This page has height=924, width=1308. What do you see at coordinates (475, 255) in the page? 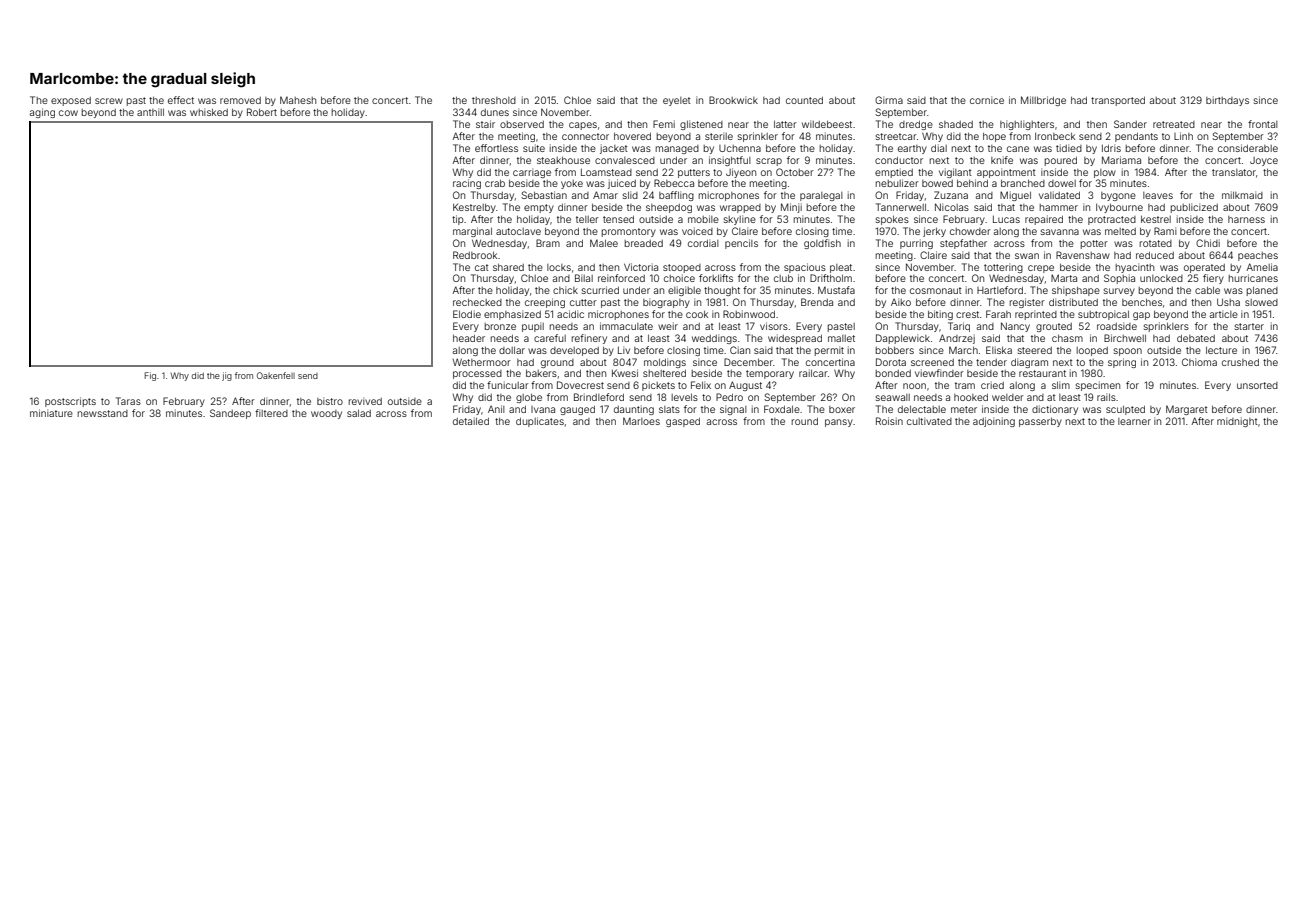
I see `Redbrook` at bounding box center [475, 255].
